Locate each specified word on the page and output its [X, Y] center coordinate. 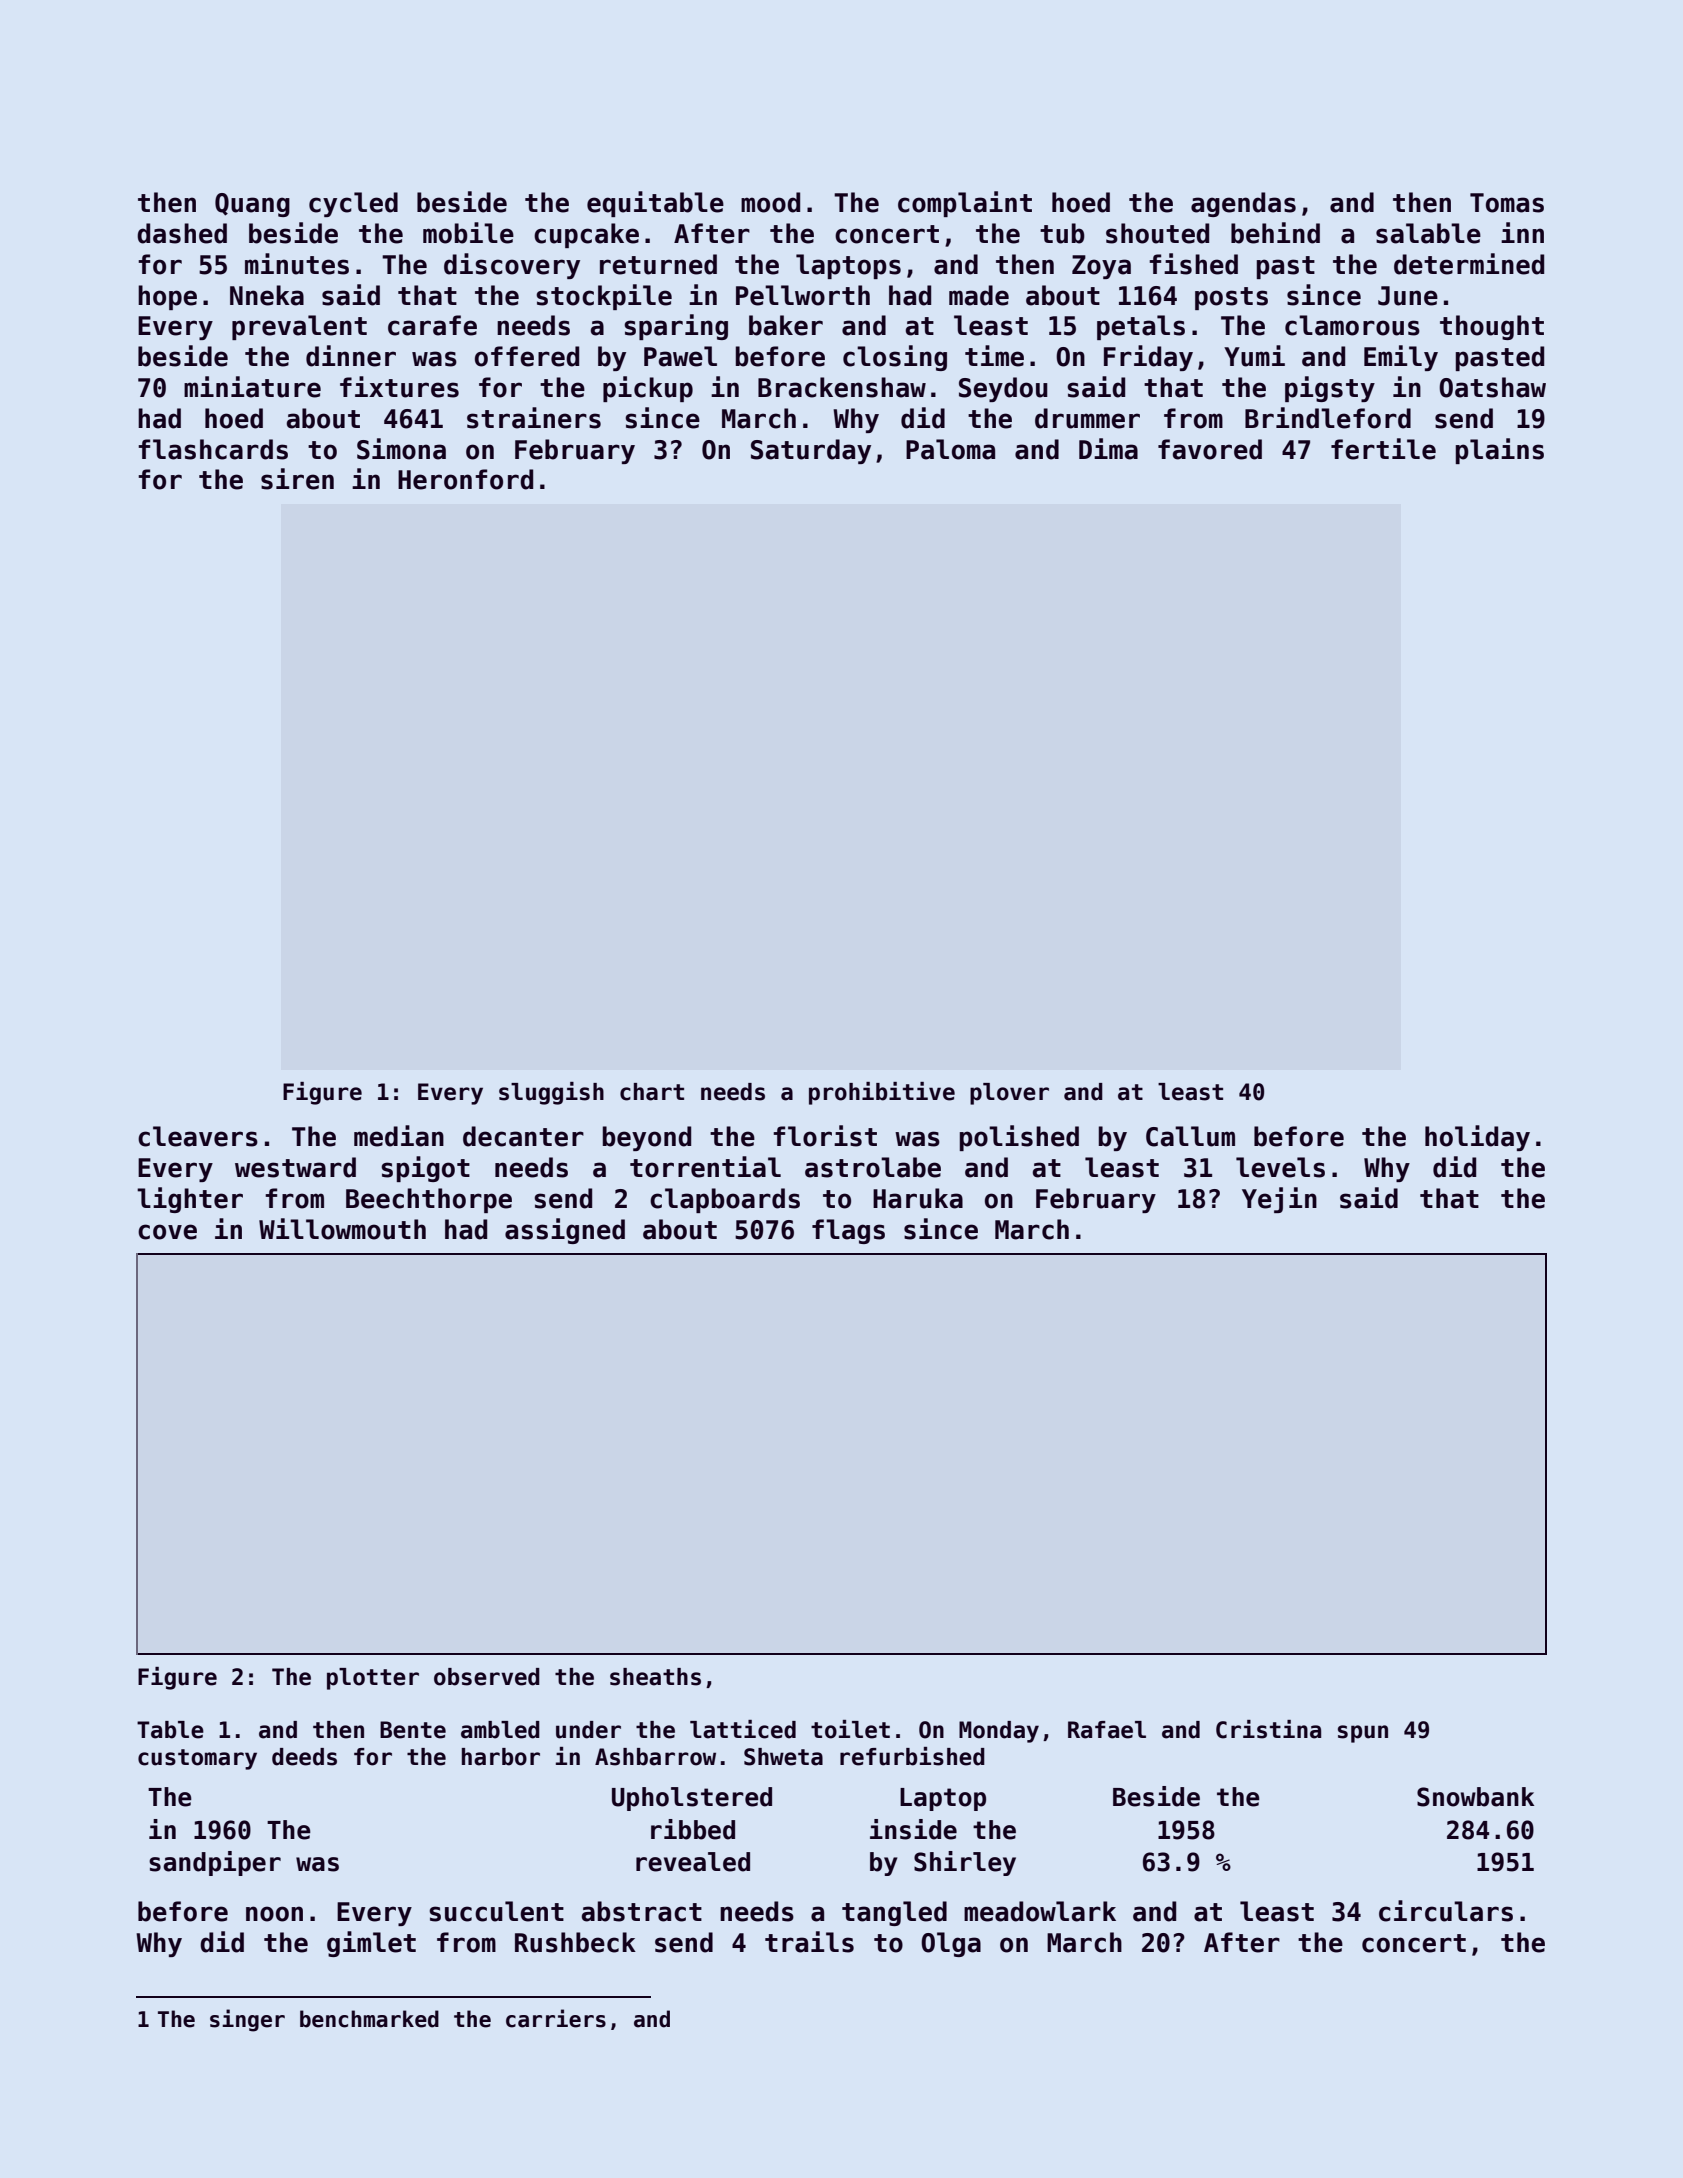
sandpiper [215, 1863]
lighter [190, 1200]
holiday [1477, 1138]
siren [297, 479]
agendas [1243, 204]
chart [652, 1092]
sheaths [655, 1677]
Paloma [950, 449]
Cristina [1268, 1729]
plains [1500, 451]
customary [197, 1759]
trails [809, 1942]
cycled [353, 204]
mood [770, 202]
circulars [1446, 1911]
